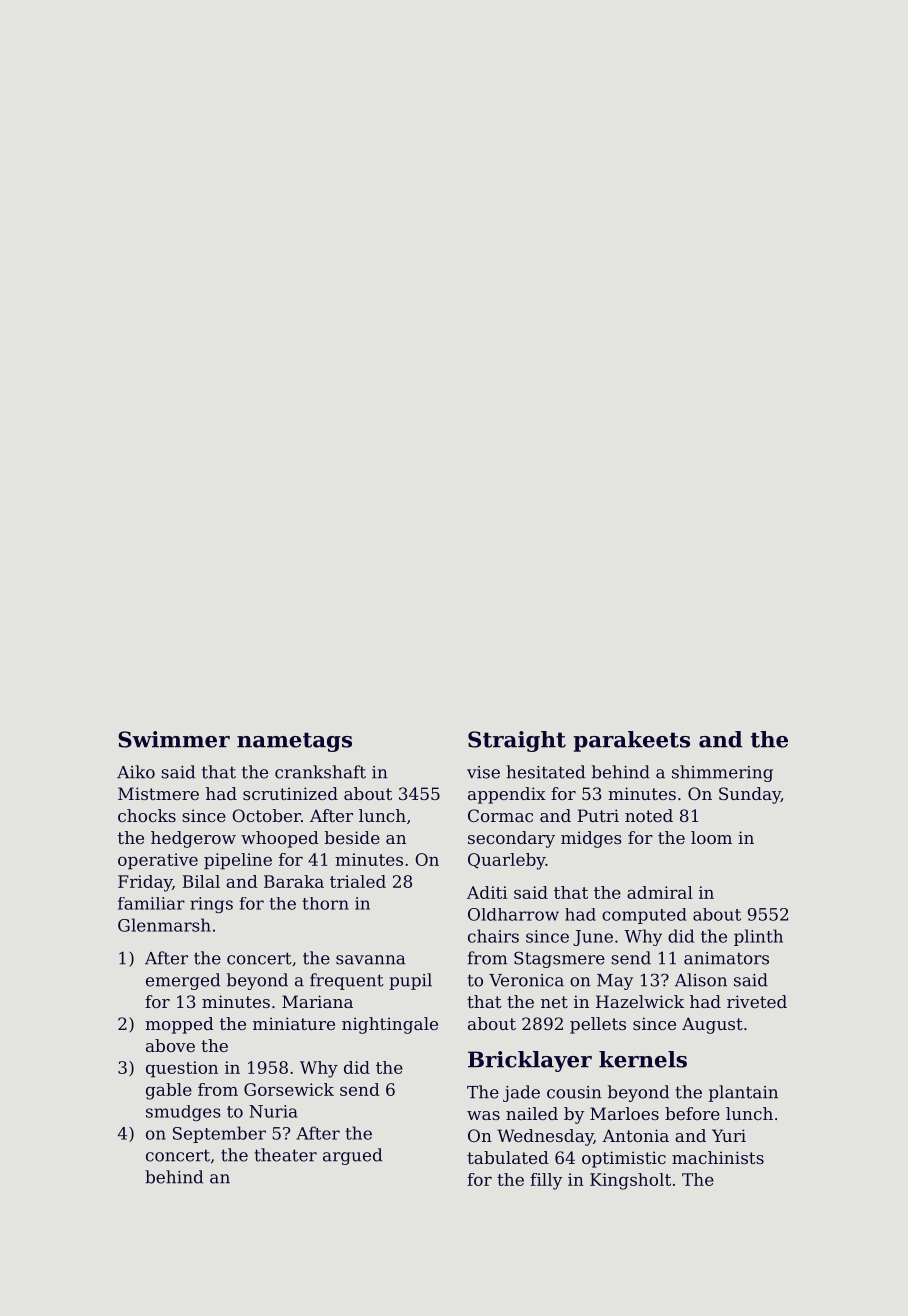  I want to click on nametags, so click(294, 742).
